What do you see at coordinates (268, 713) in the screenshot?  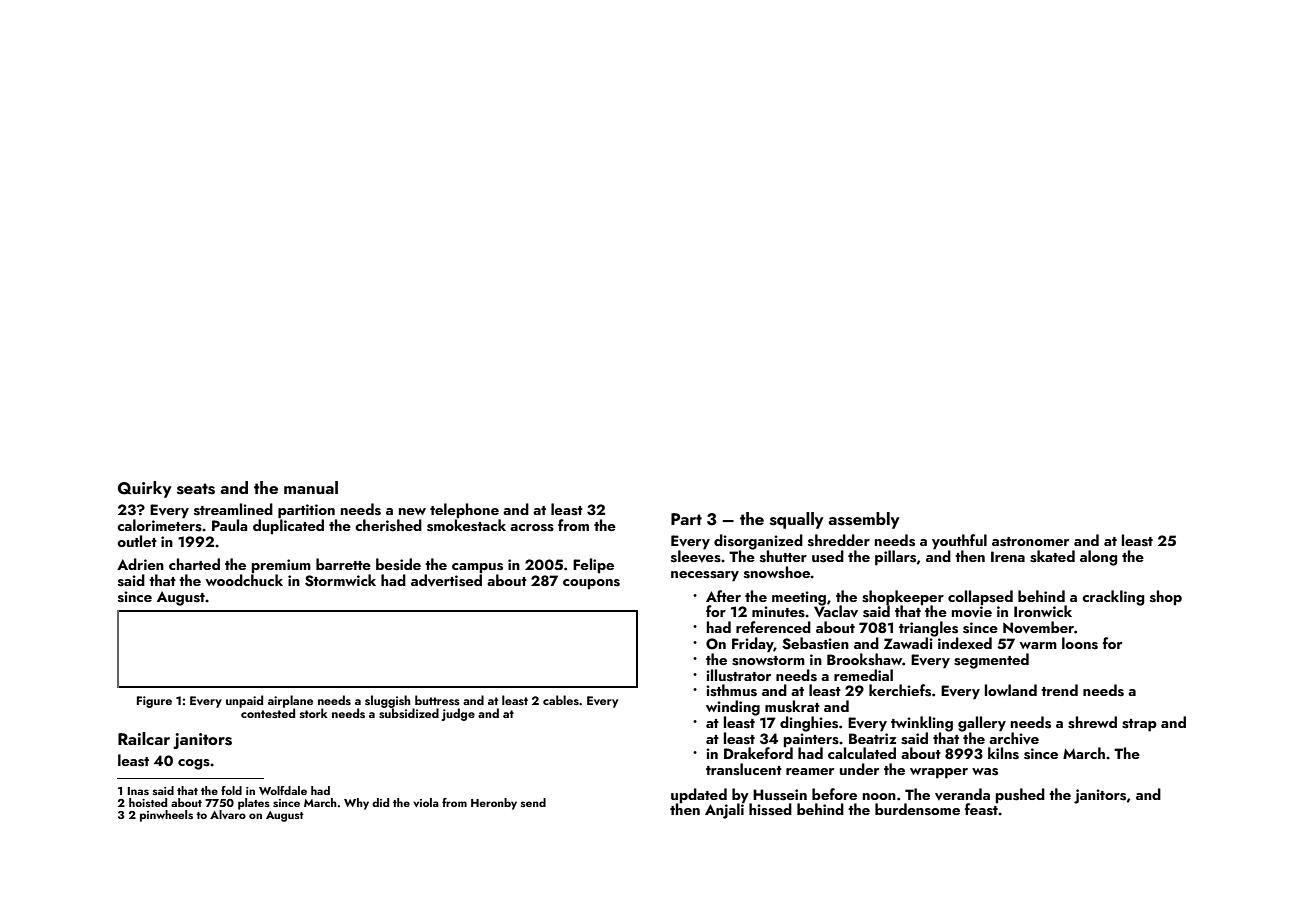 I see `contested` at bounding box center [268, 713].
